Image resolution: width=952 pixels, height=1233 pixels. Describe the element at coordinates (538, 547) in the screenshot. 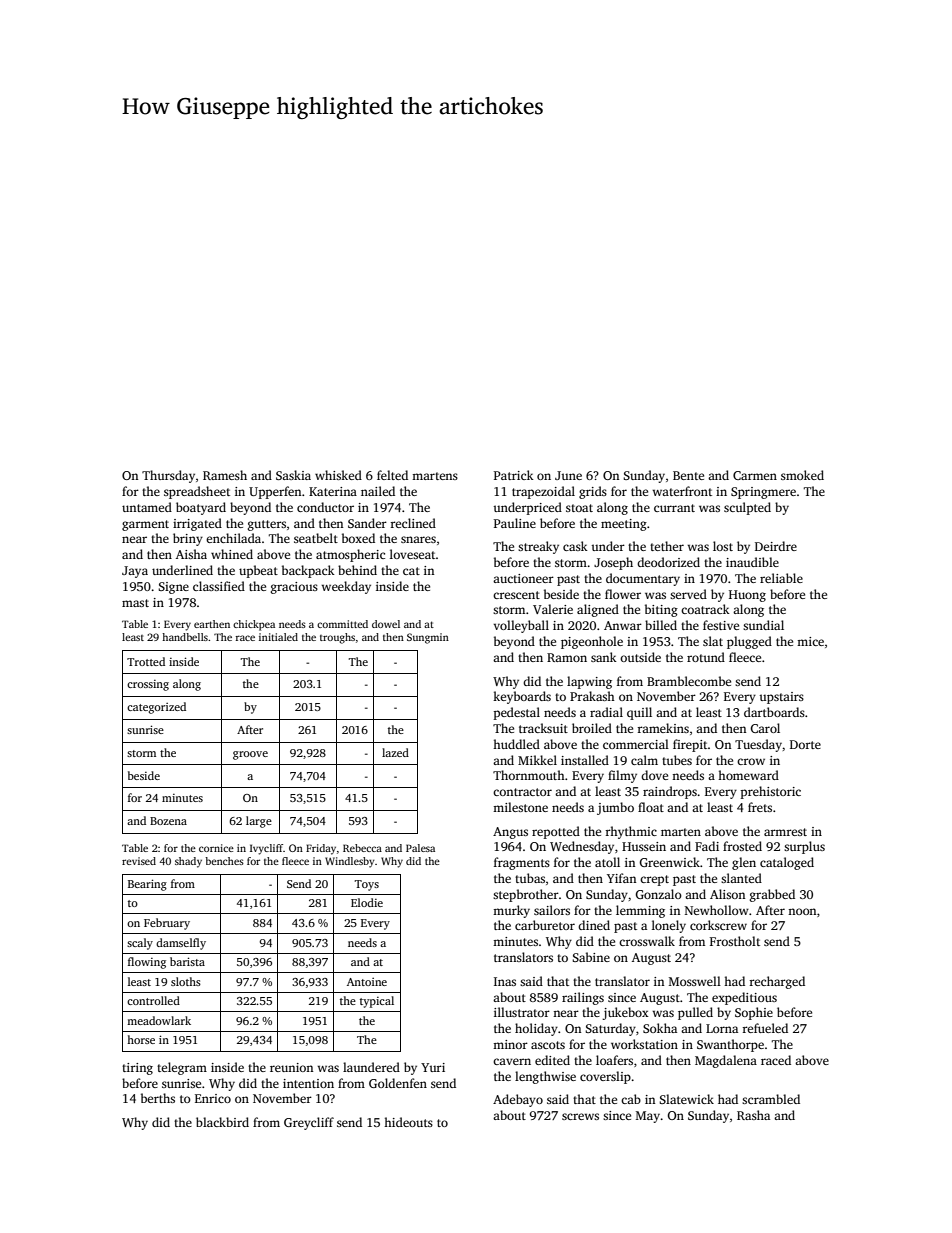

I see `streaky` at that location.
